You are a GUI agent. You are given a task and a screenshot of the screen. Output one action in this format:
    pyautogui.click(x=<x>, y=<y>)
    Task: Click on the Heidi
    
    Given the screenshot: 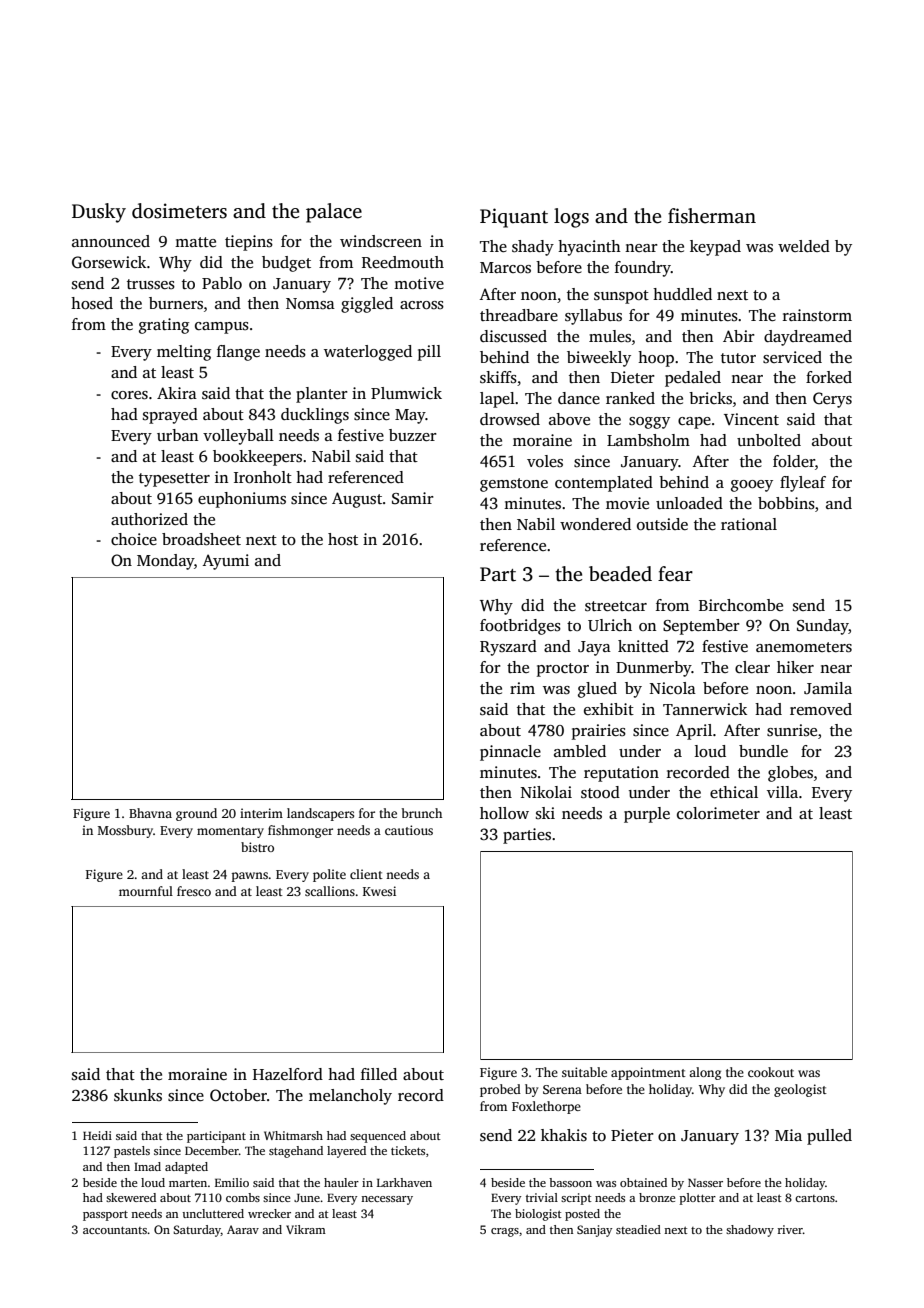 What is the action you would take?
    pyautogui.click(x=97, y=1135)
